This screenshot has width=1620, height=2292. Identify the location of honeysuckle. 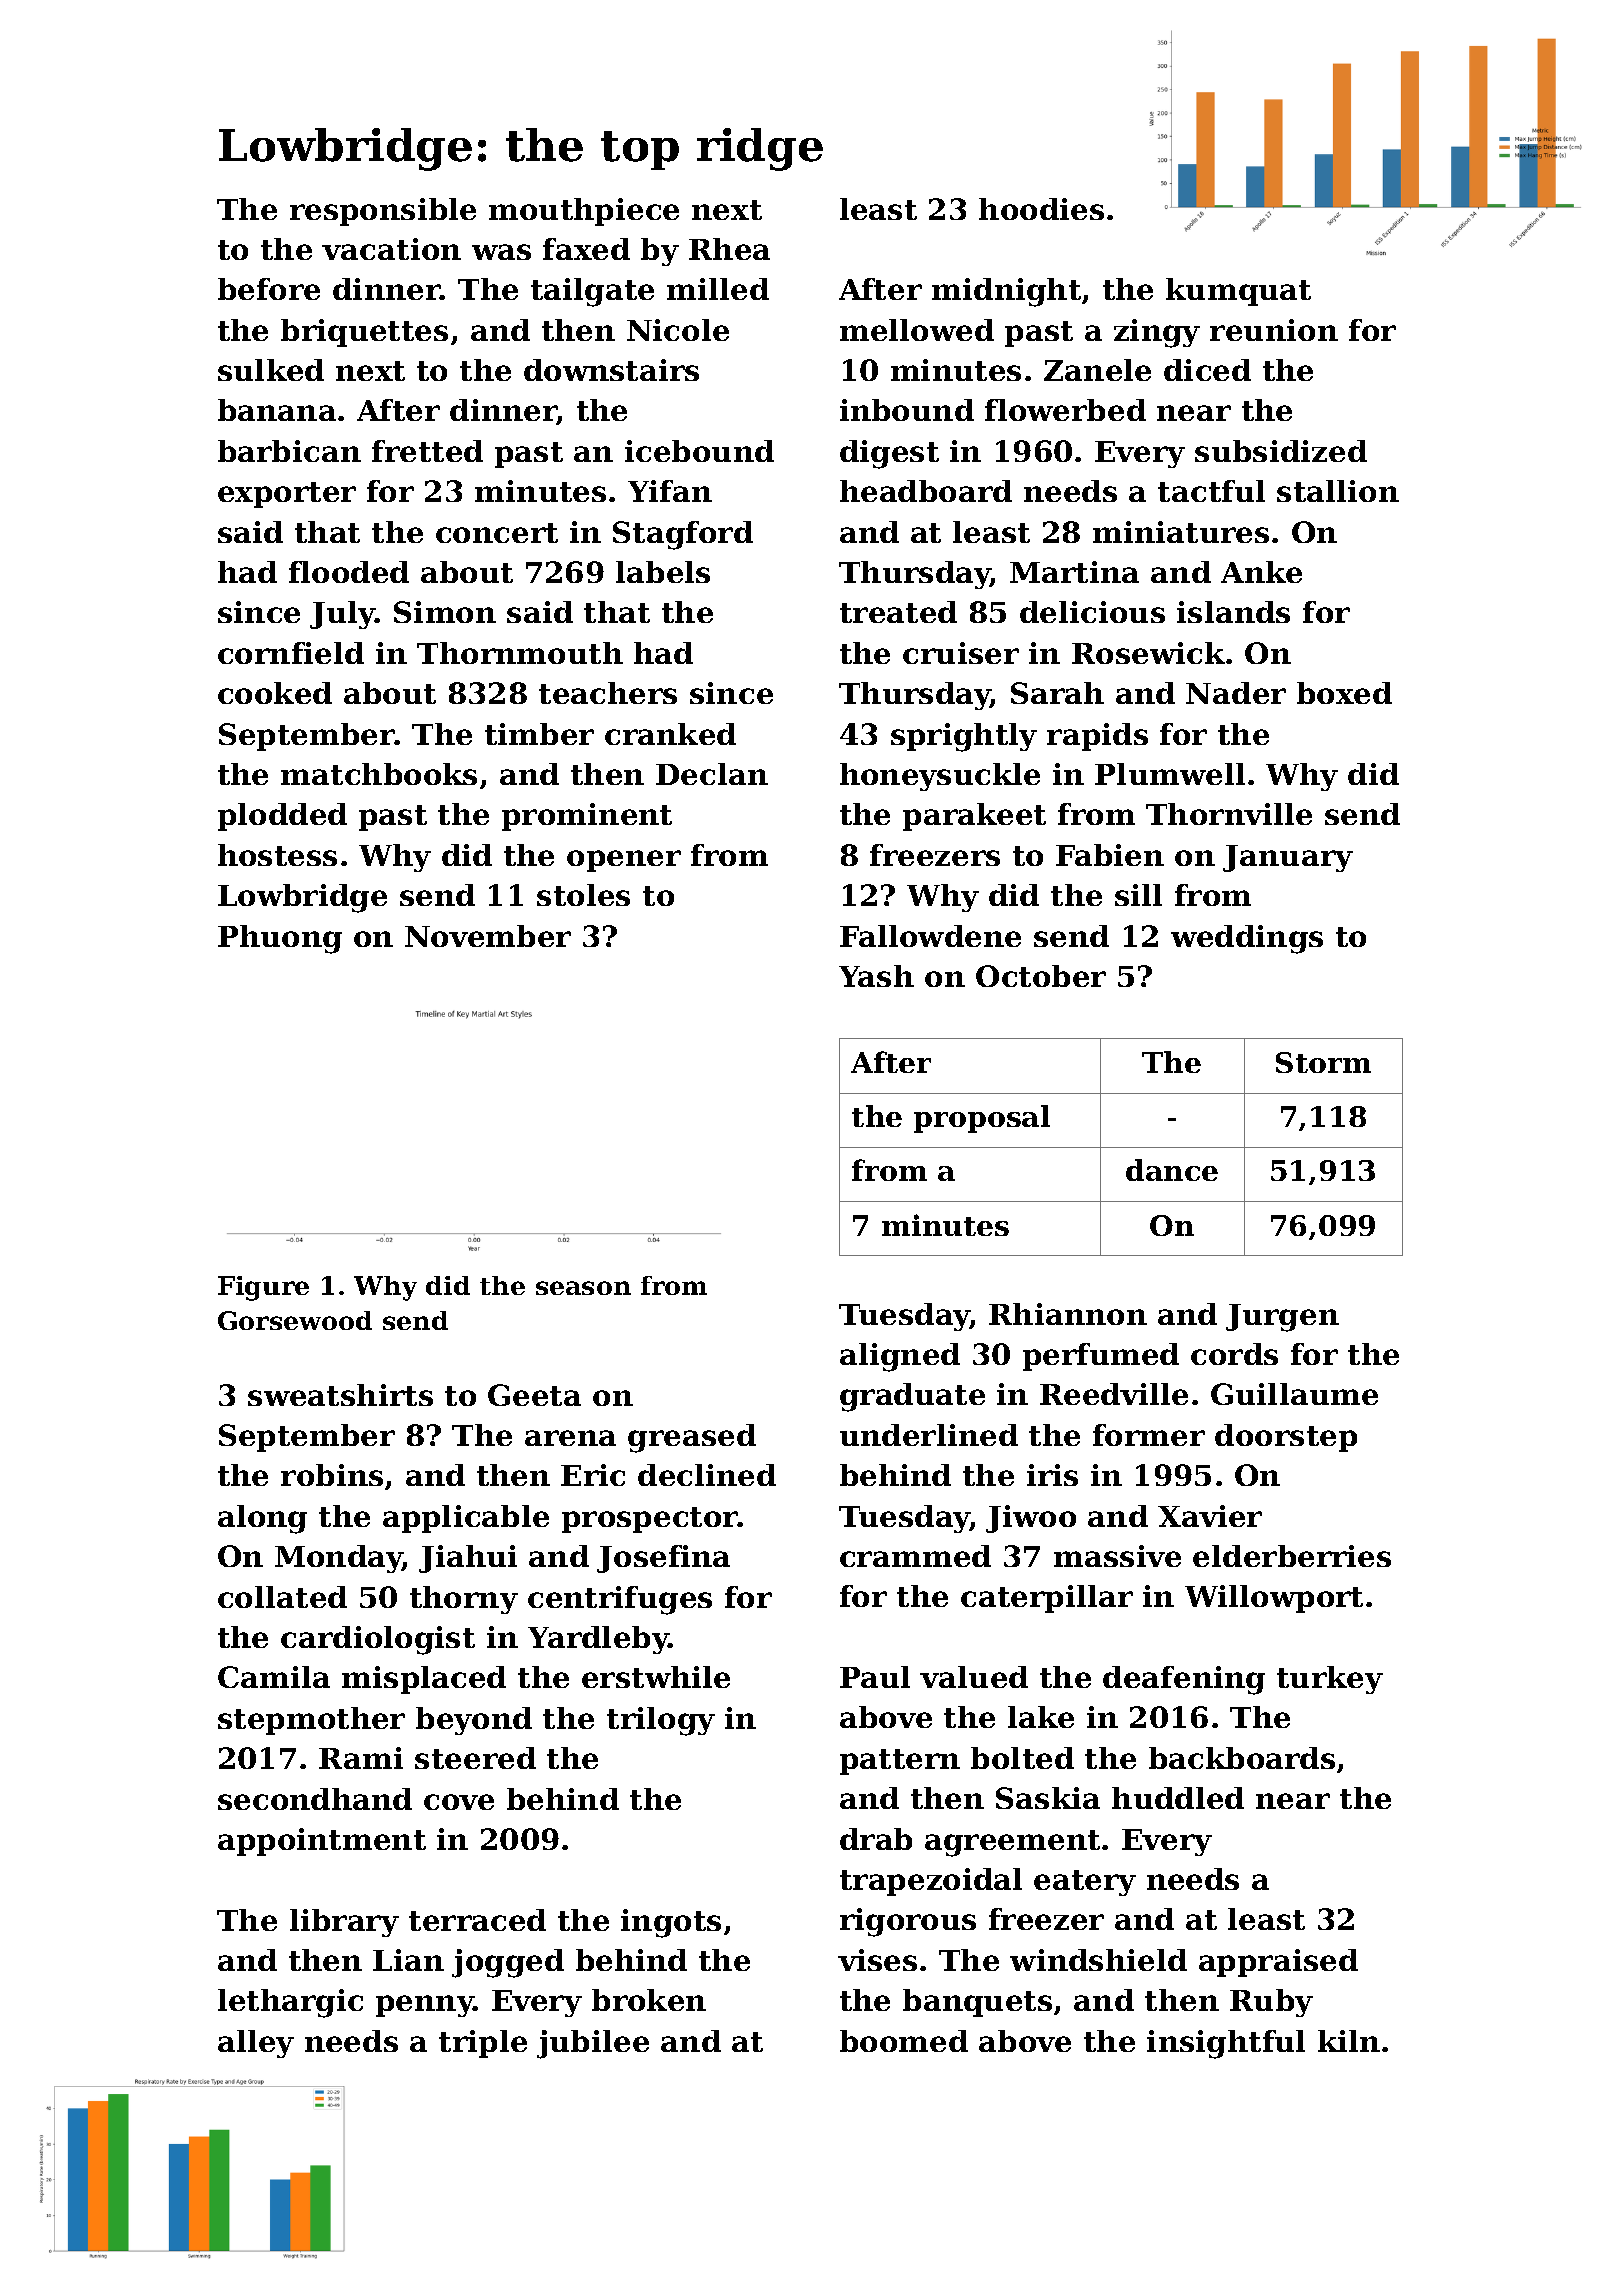
(940, 777).
